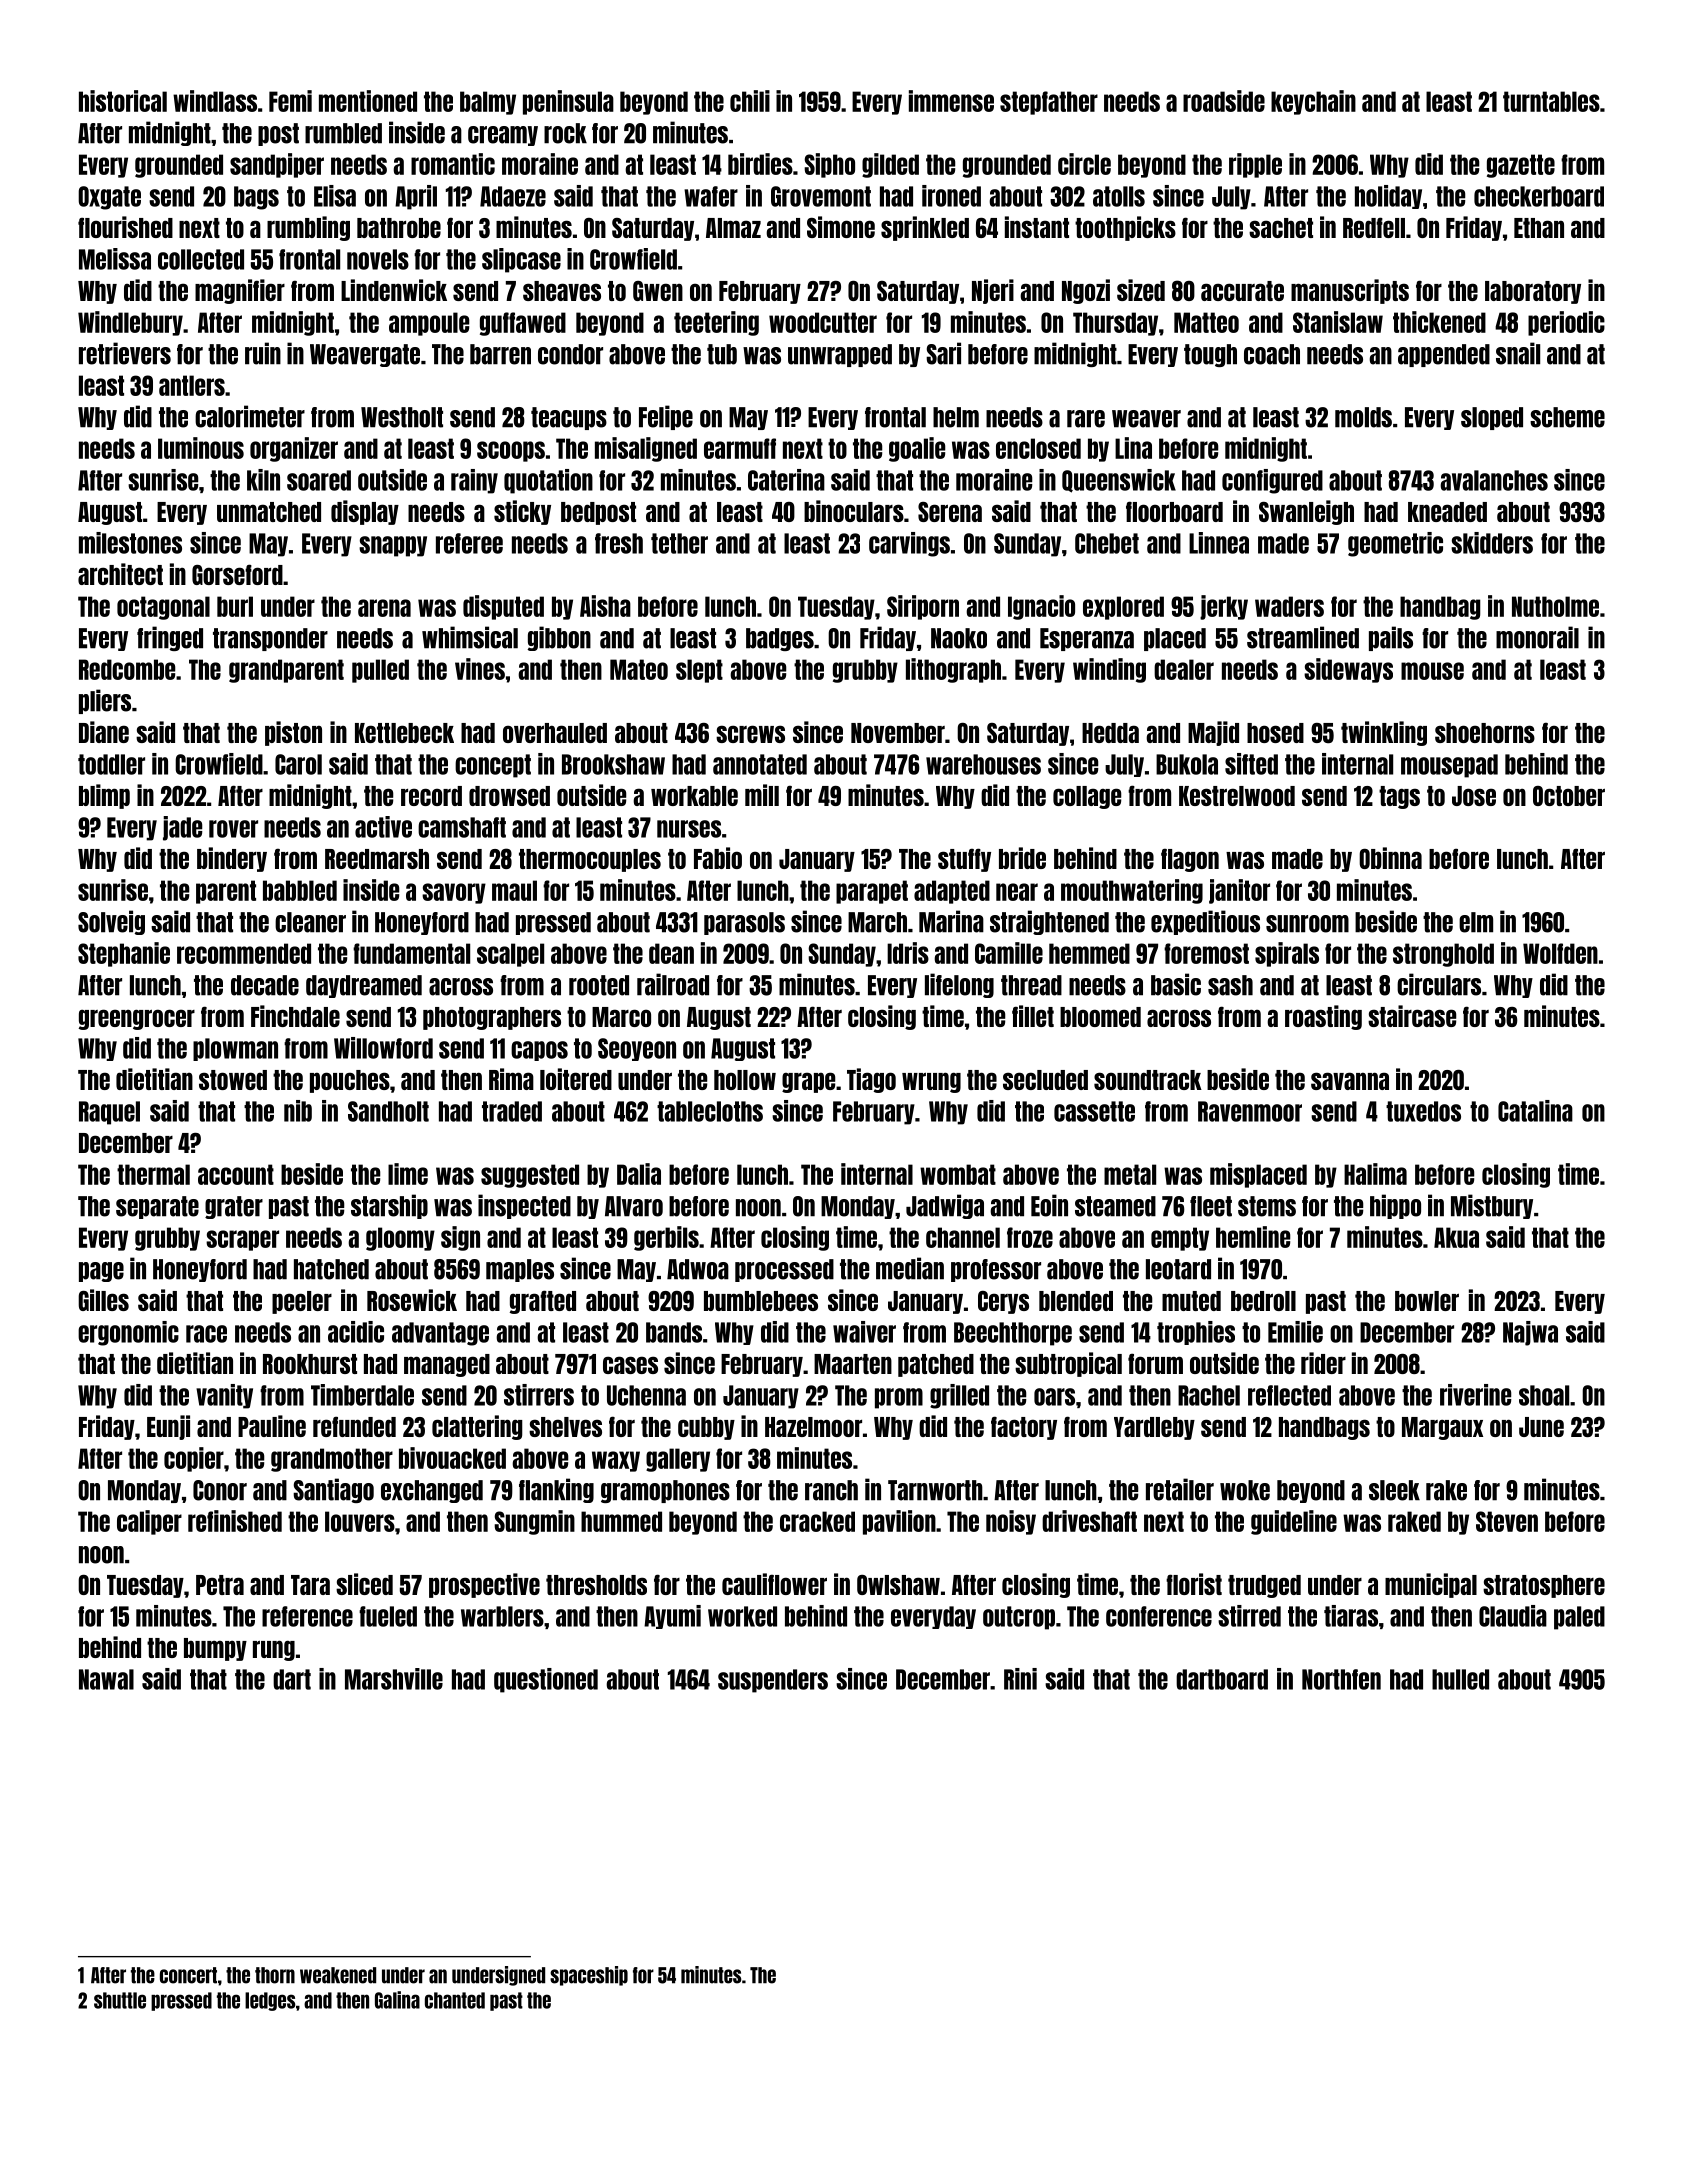  I want to click on ledges, so click(270, 2001).
